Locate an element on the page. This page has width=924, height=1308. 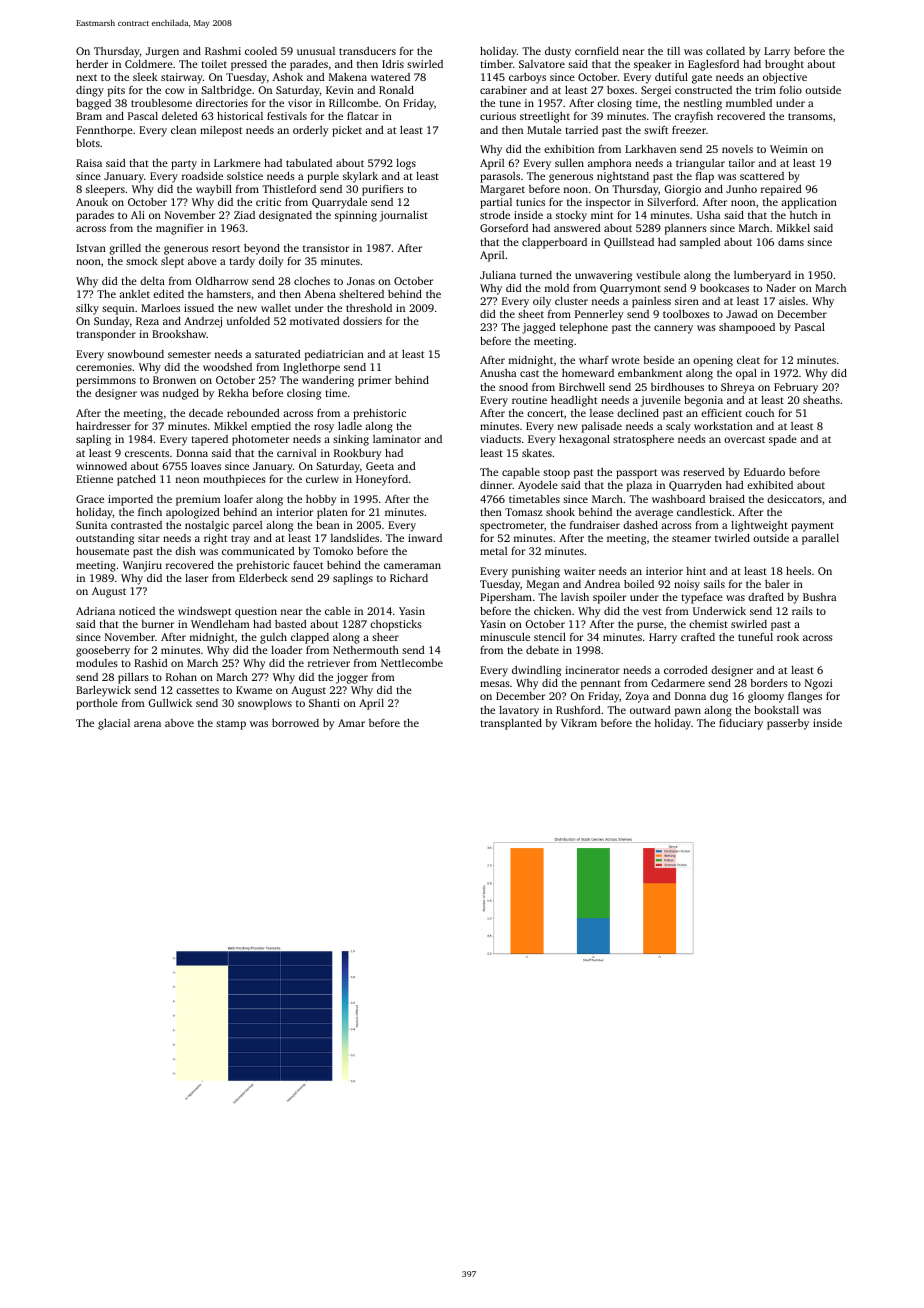
chopsticks is located at coordinates (396, 625).
